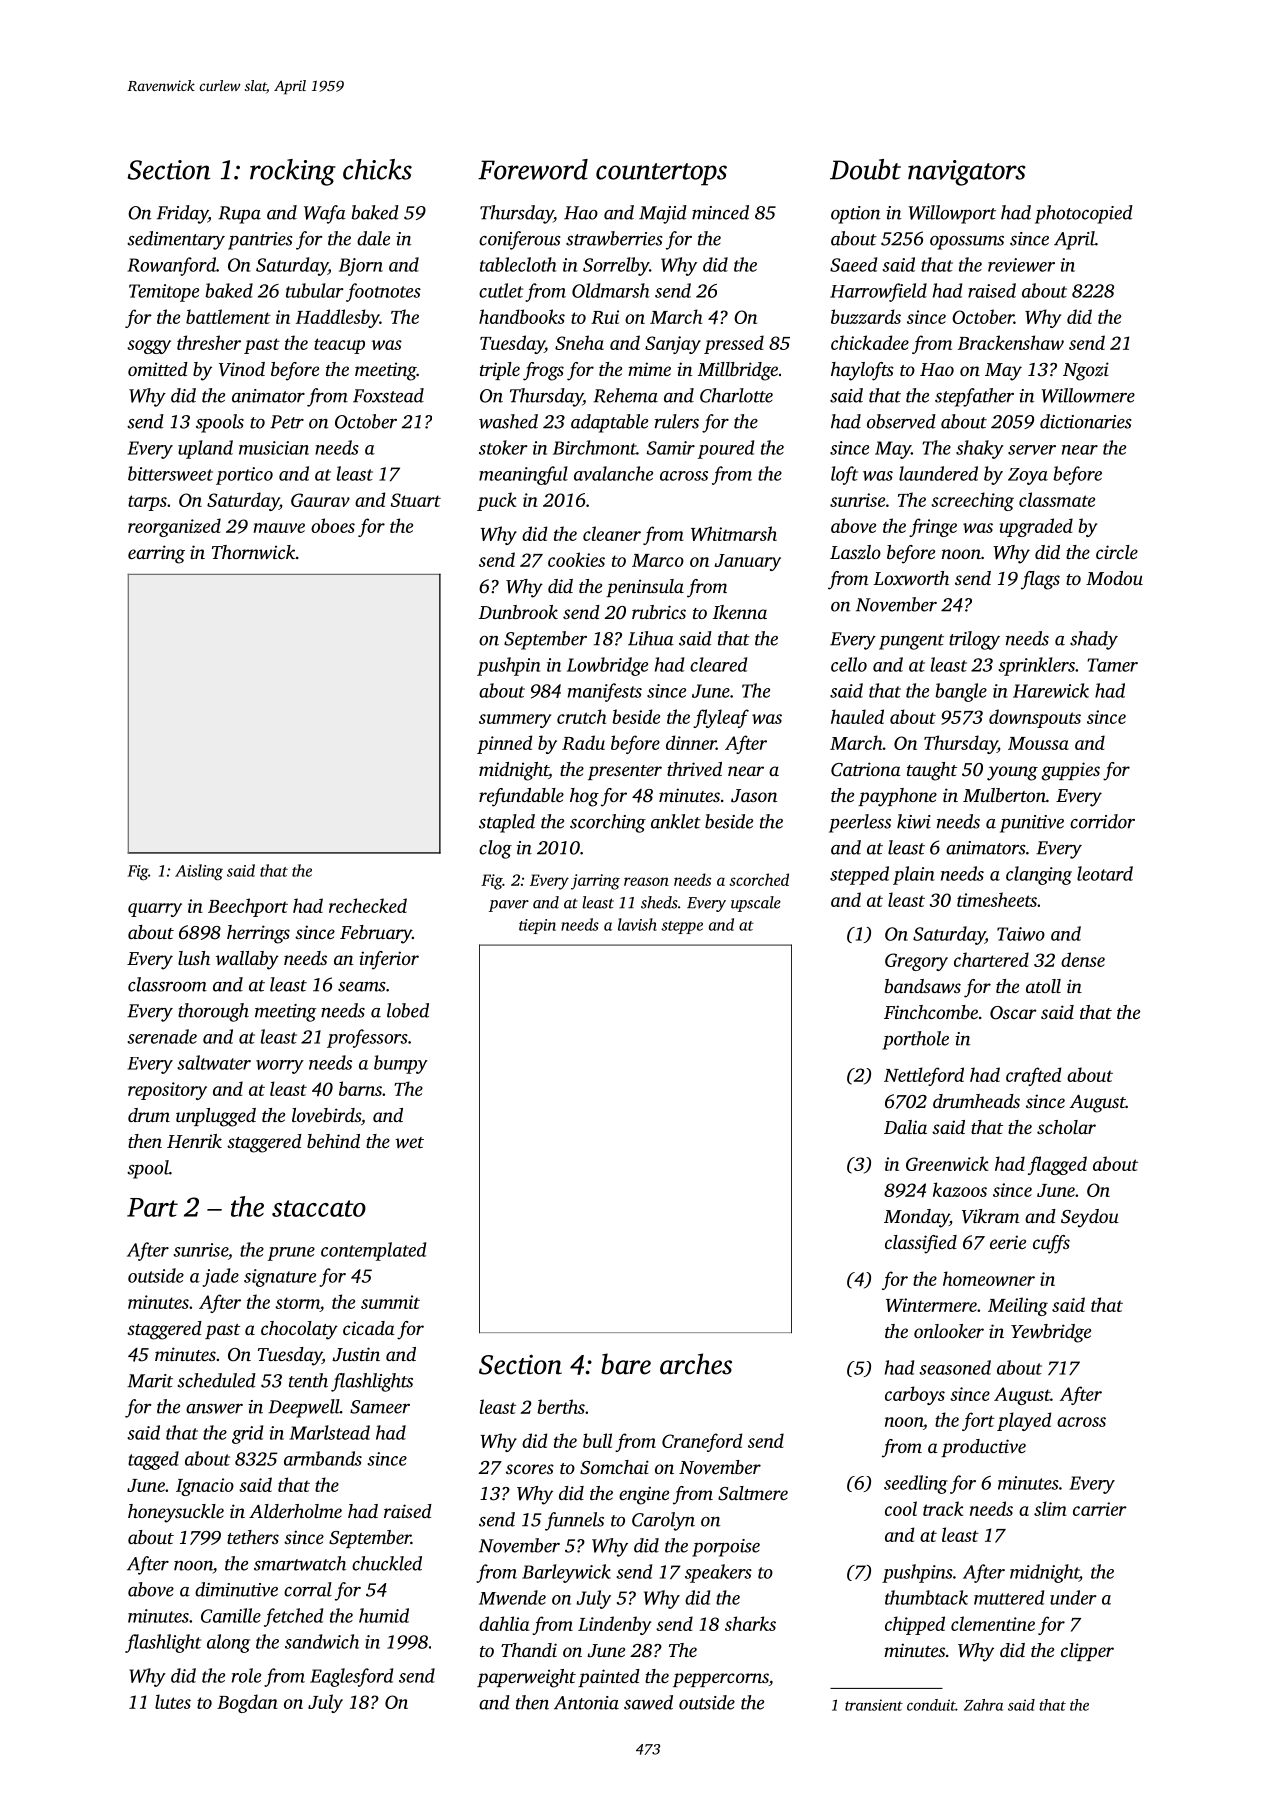 The width and height of the screenshot is (1271, 1798). What do you see at coordinates (182, 214) in the screenshot?
I see `Friday` at bounding box center [182, 214].
